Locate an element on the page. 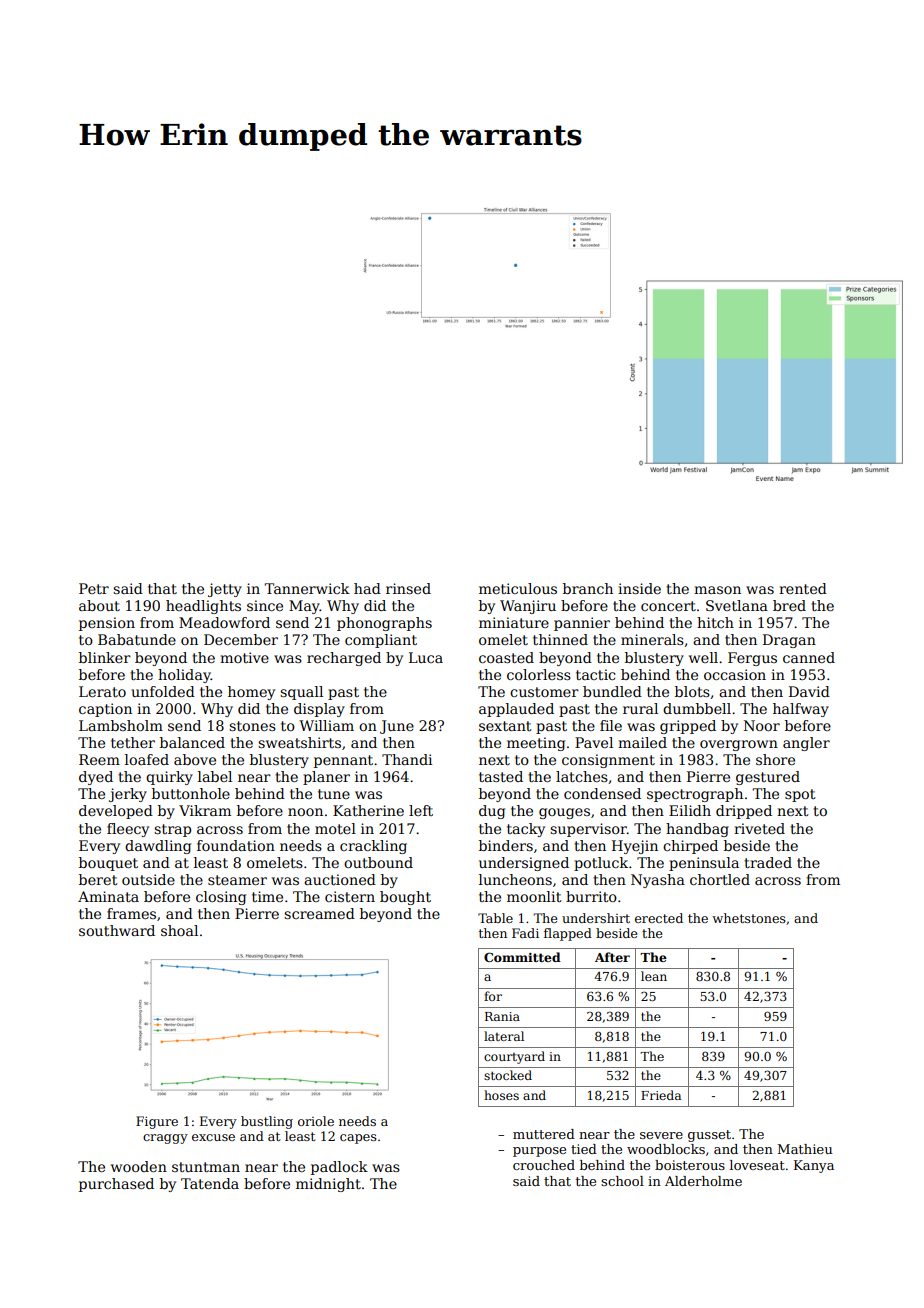 The image size is (924, 1308). mason is located at coordinates (717, 590).
